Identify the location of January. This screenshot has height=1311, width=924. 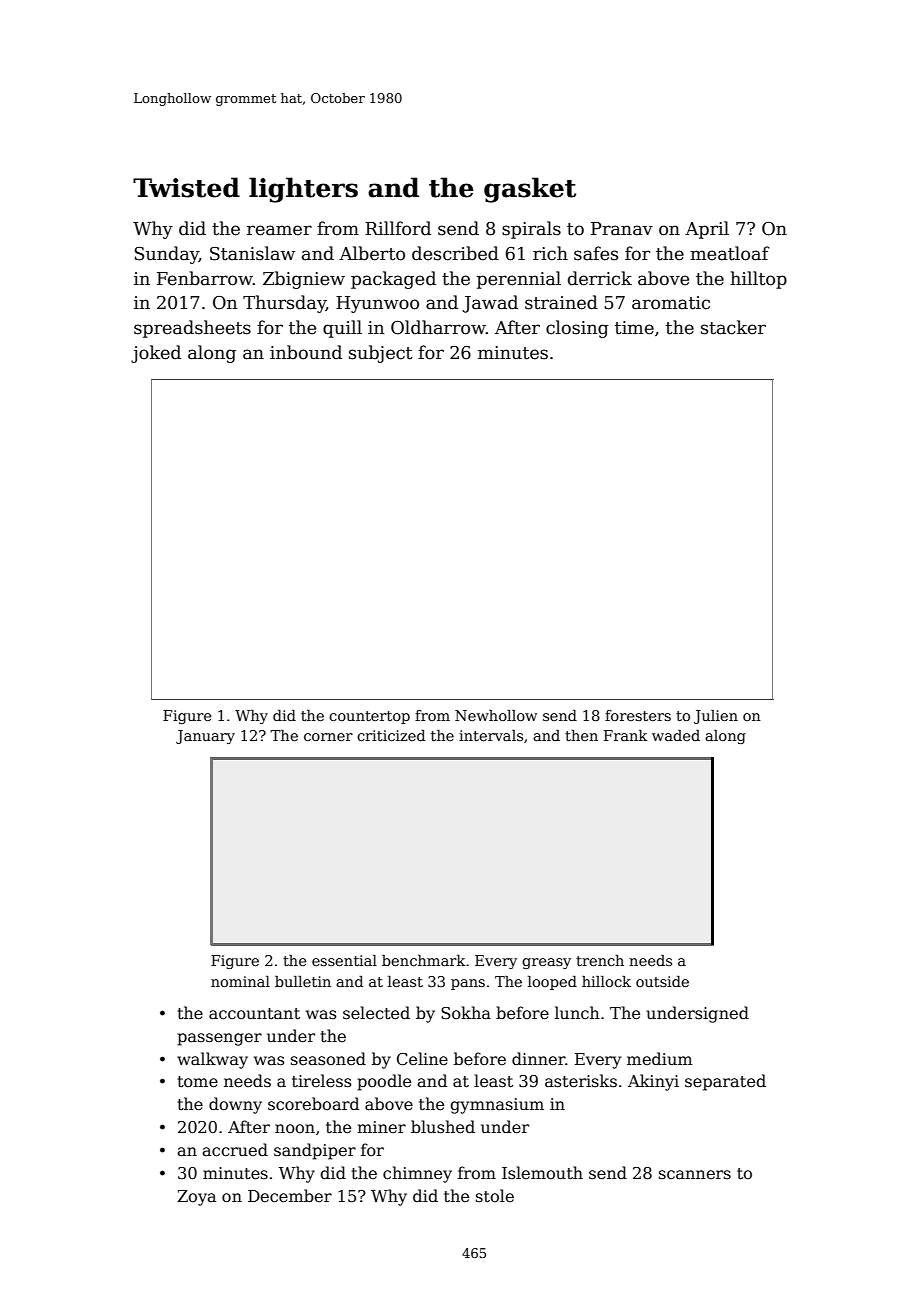
(205, 737).
